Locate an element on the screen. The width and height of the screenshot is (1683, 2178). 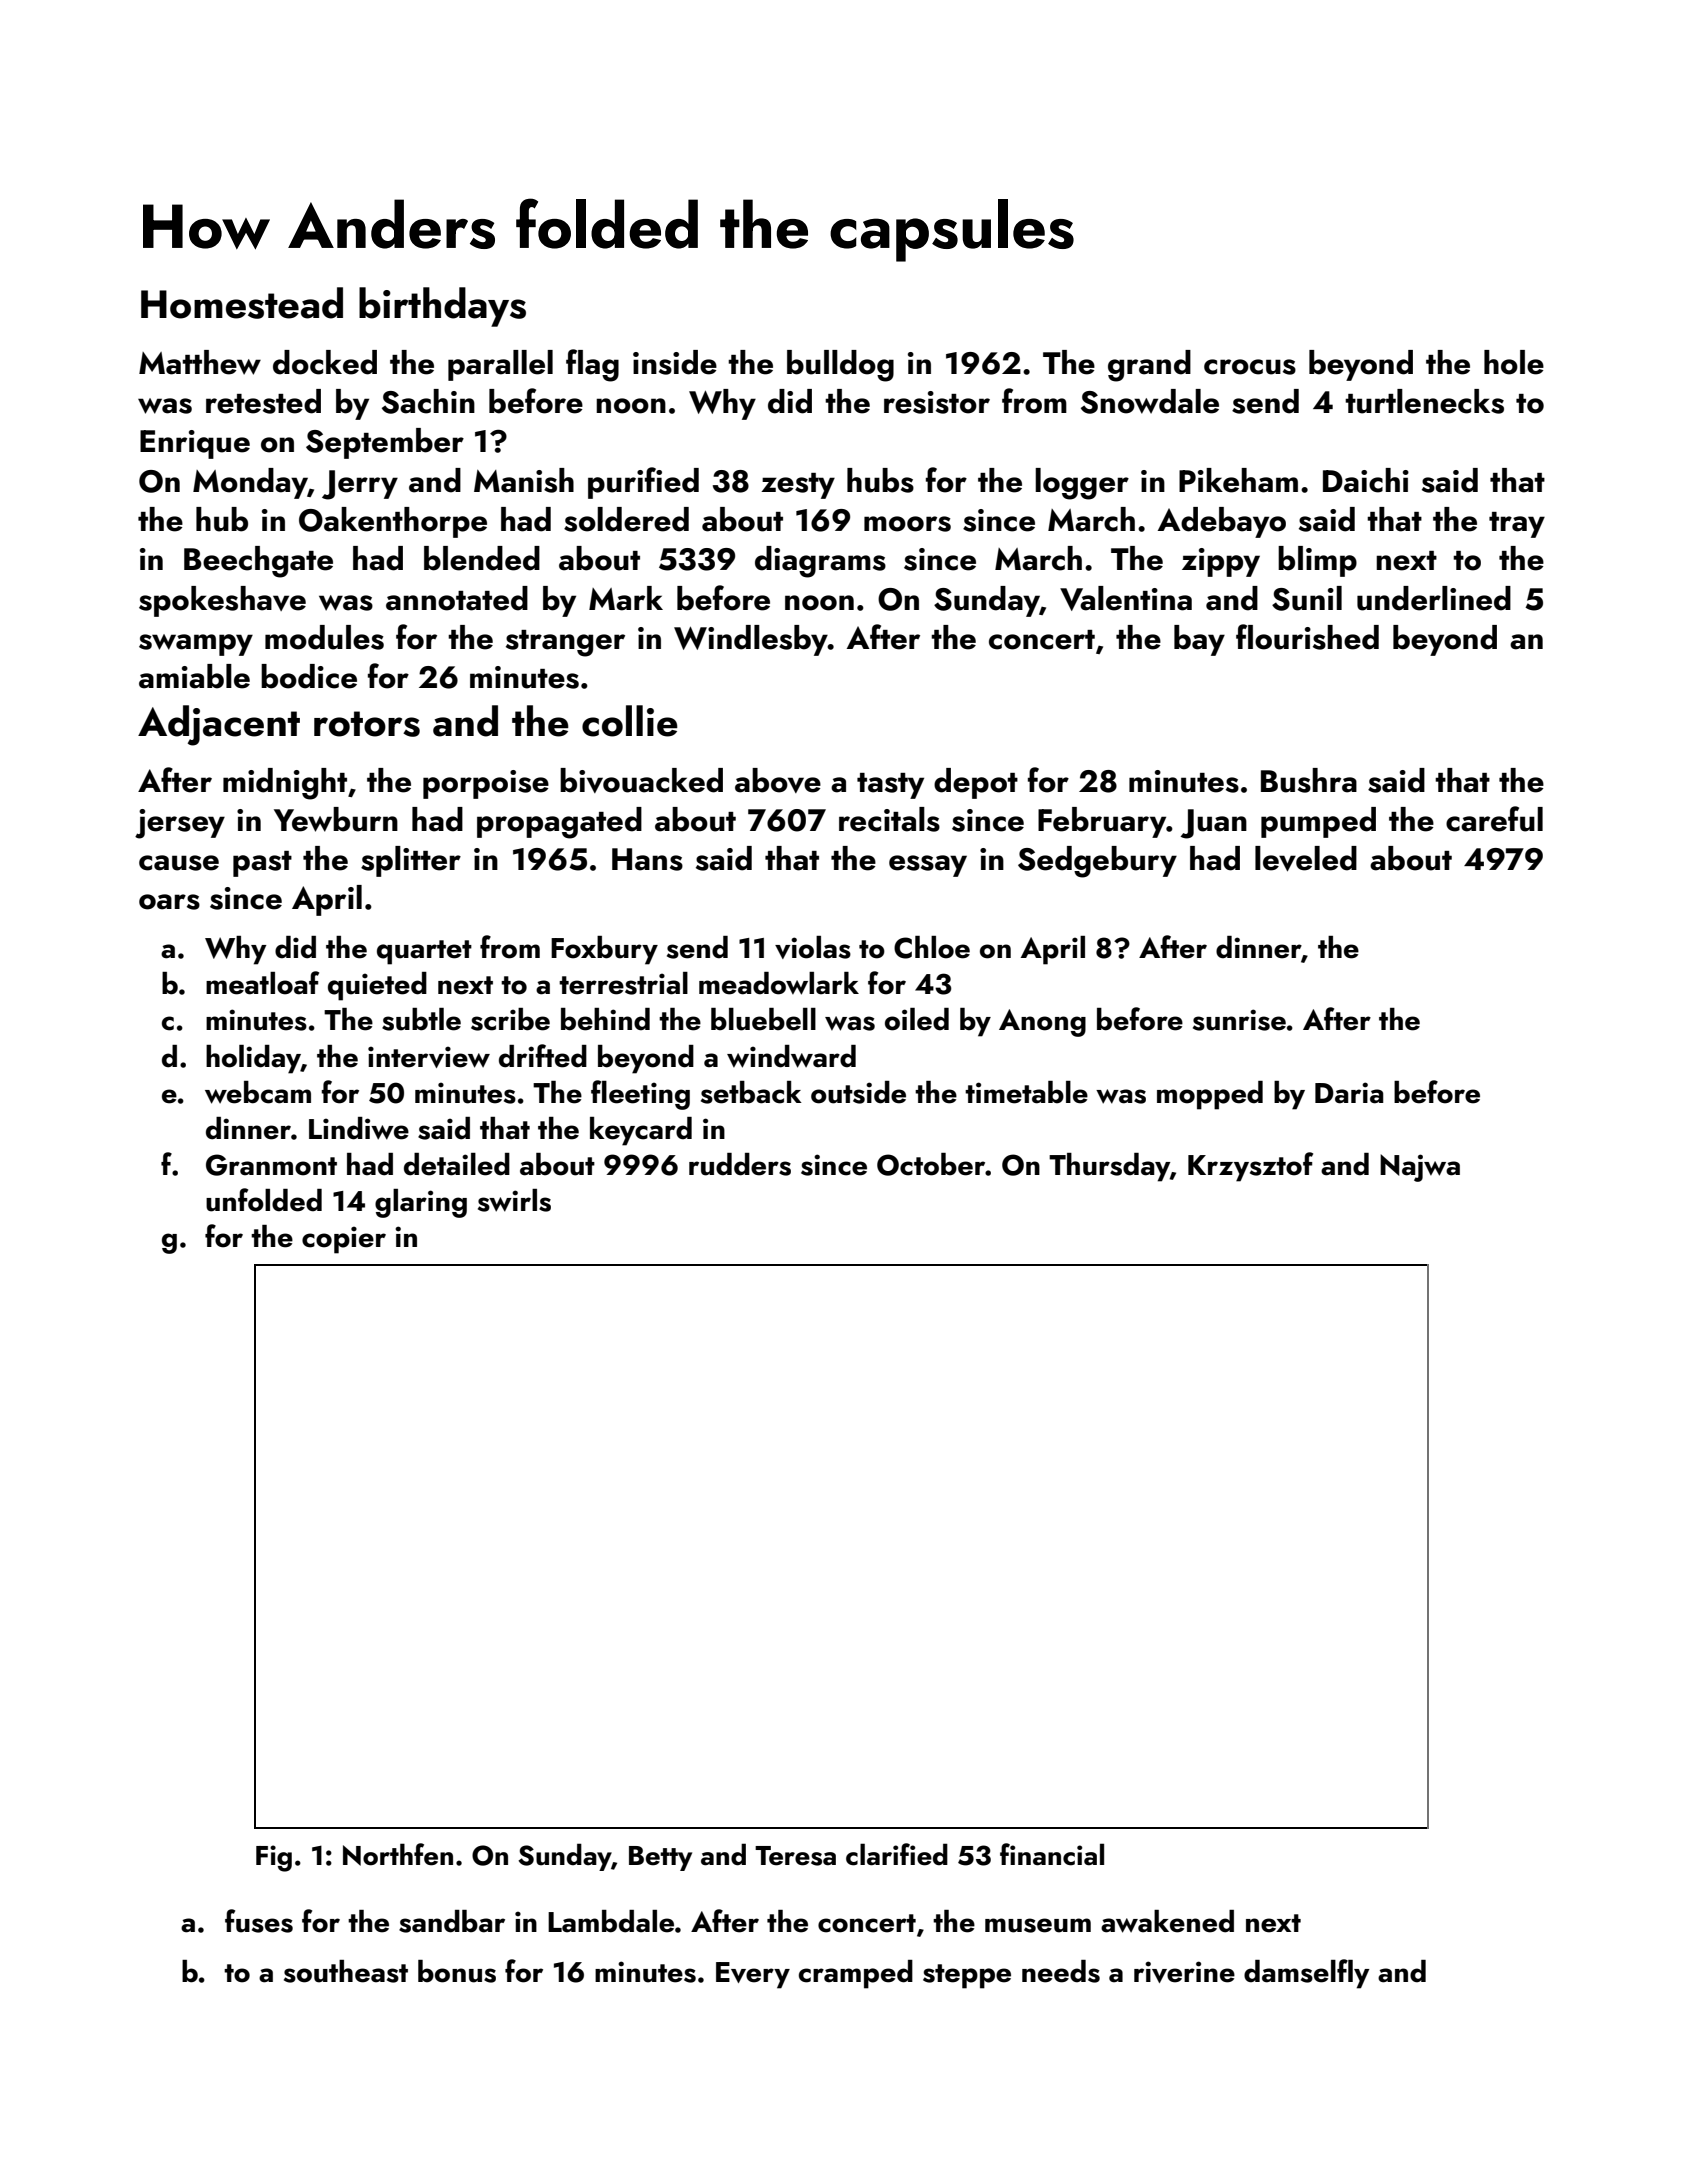
midnight is located at coordinates (285, 784).
